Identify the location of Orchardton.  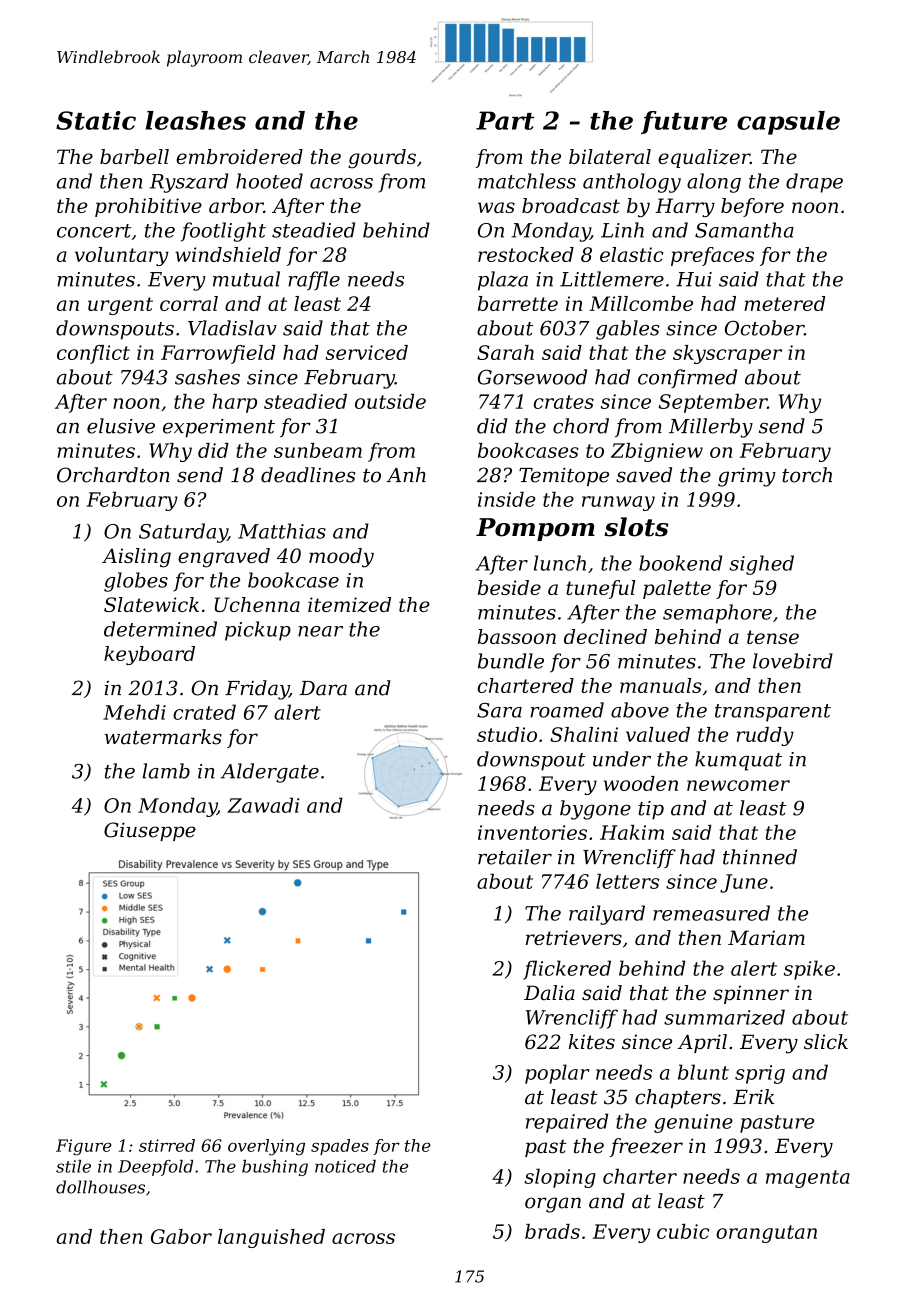
(113, 475).
